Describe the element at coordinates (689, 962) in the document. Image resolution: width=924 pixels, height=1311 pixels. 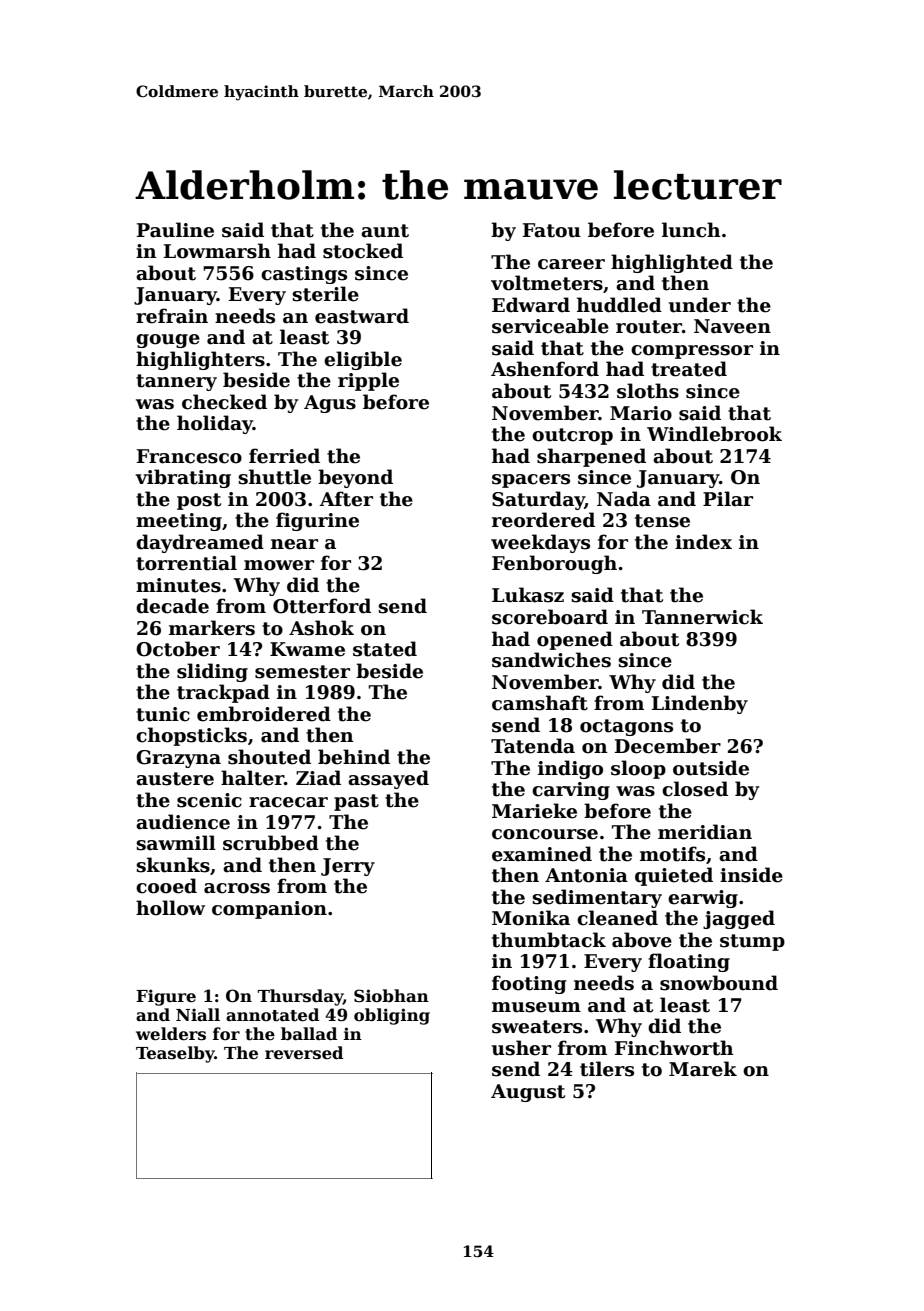
I see `floating` at that location.
